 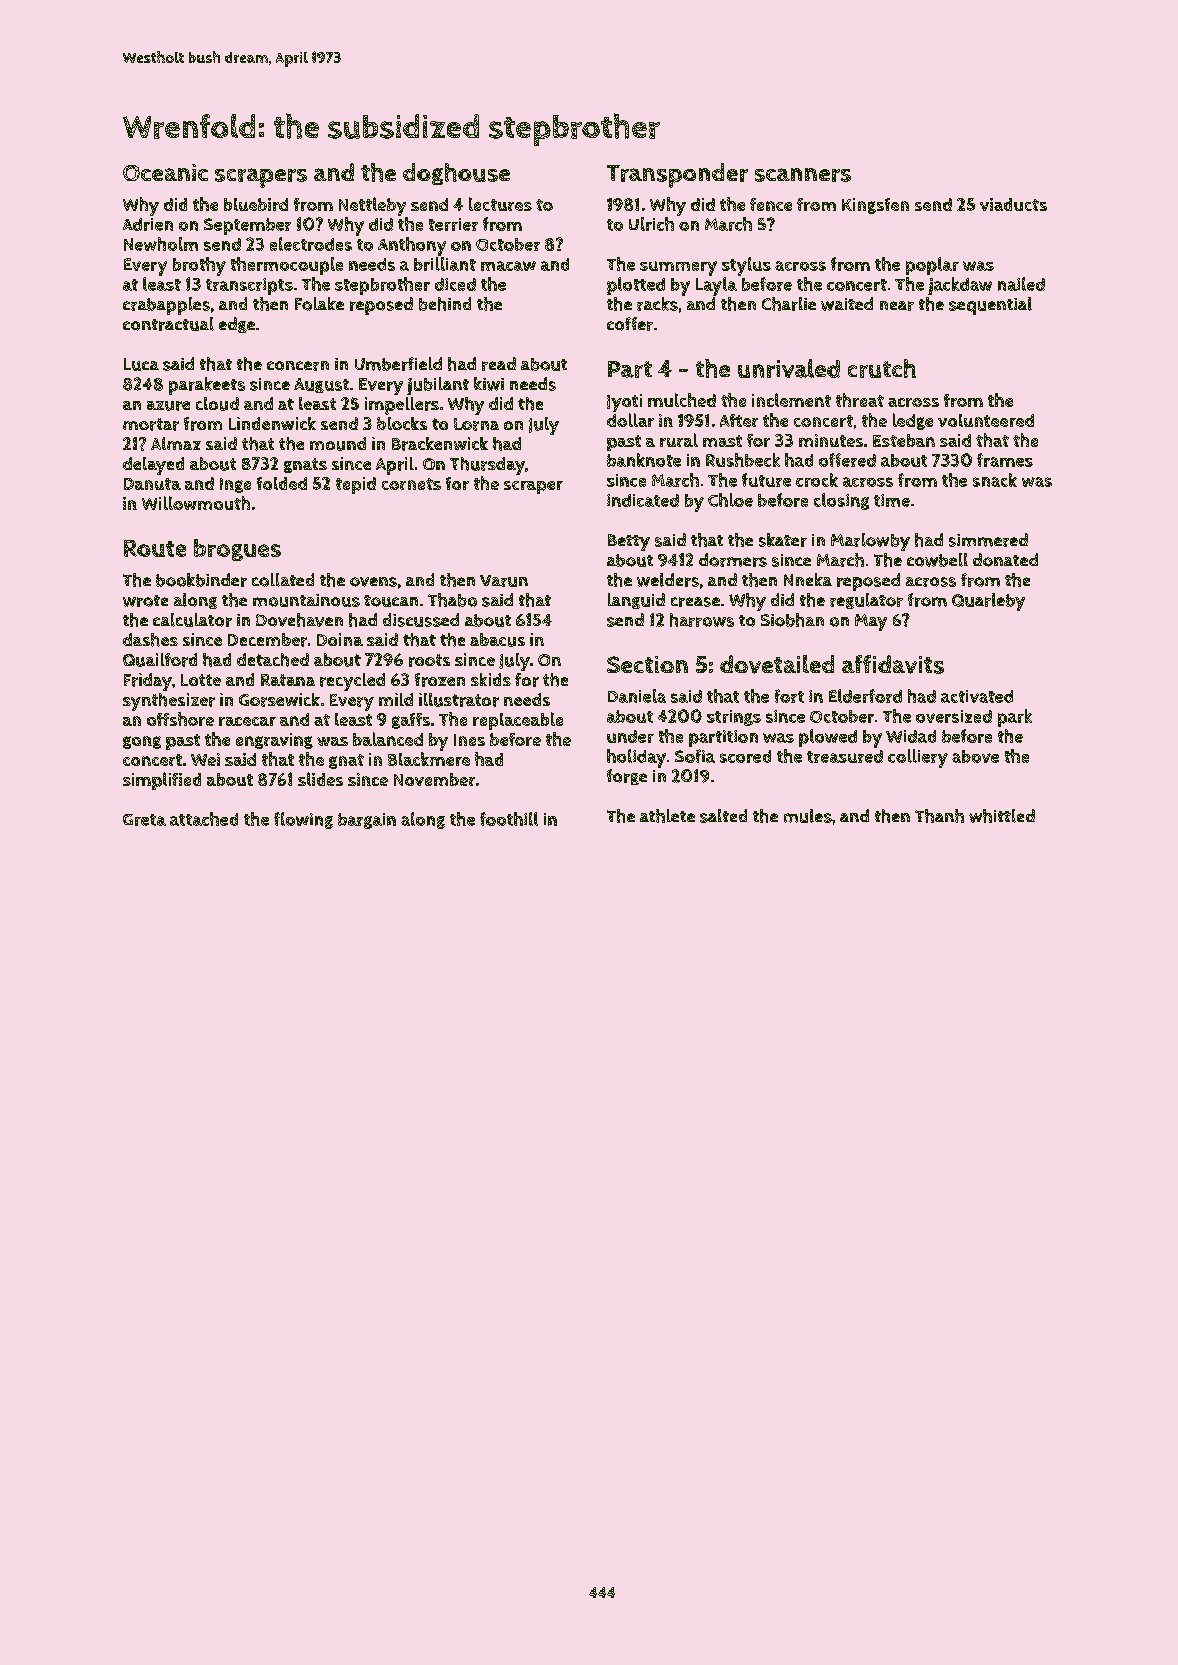 I want to click on Quarleby, so click(x=988, y=602).
